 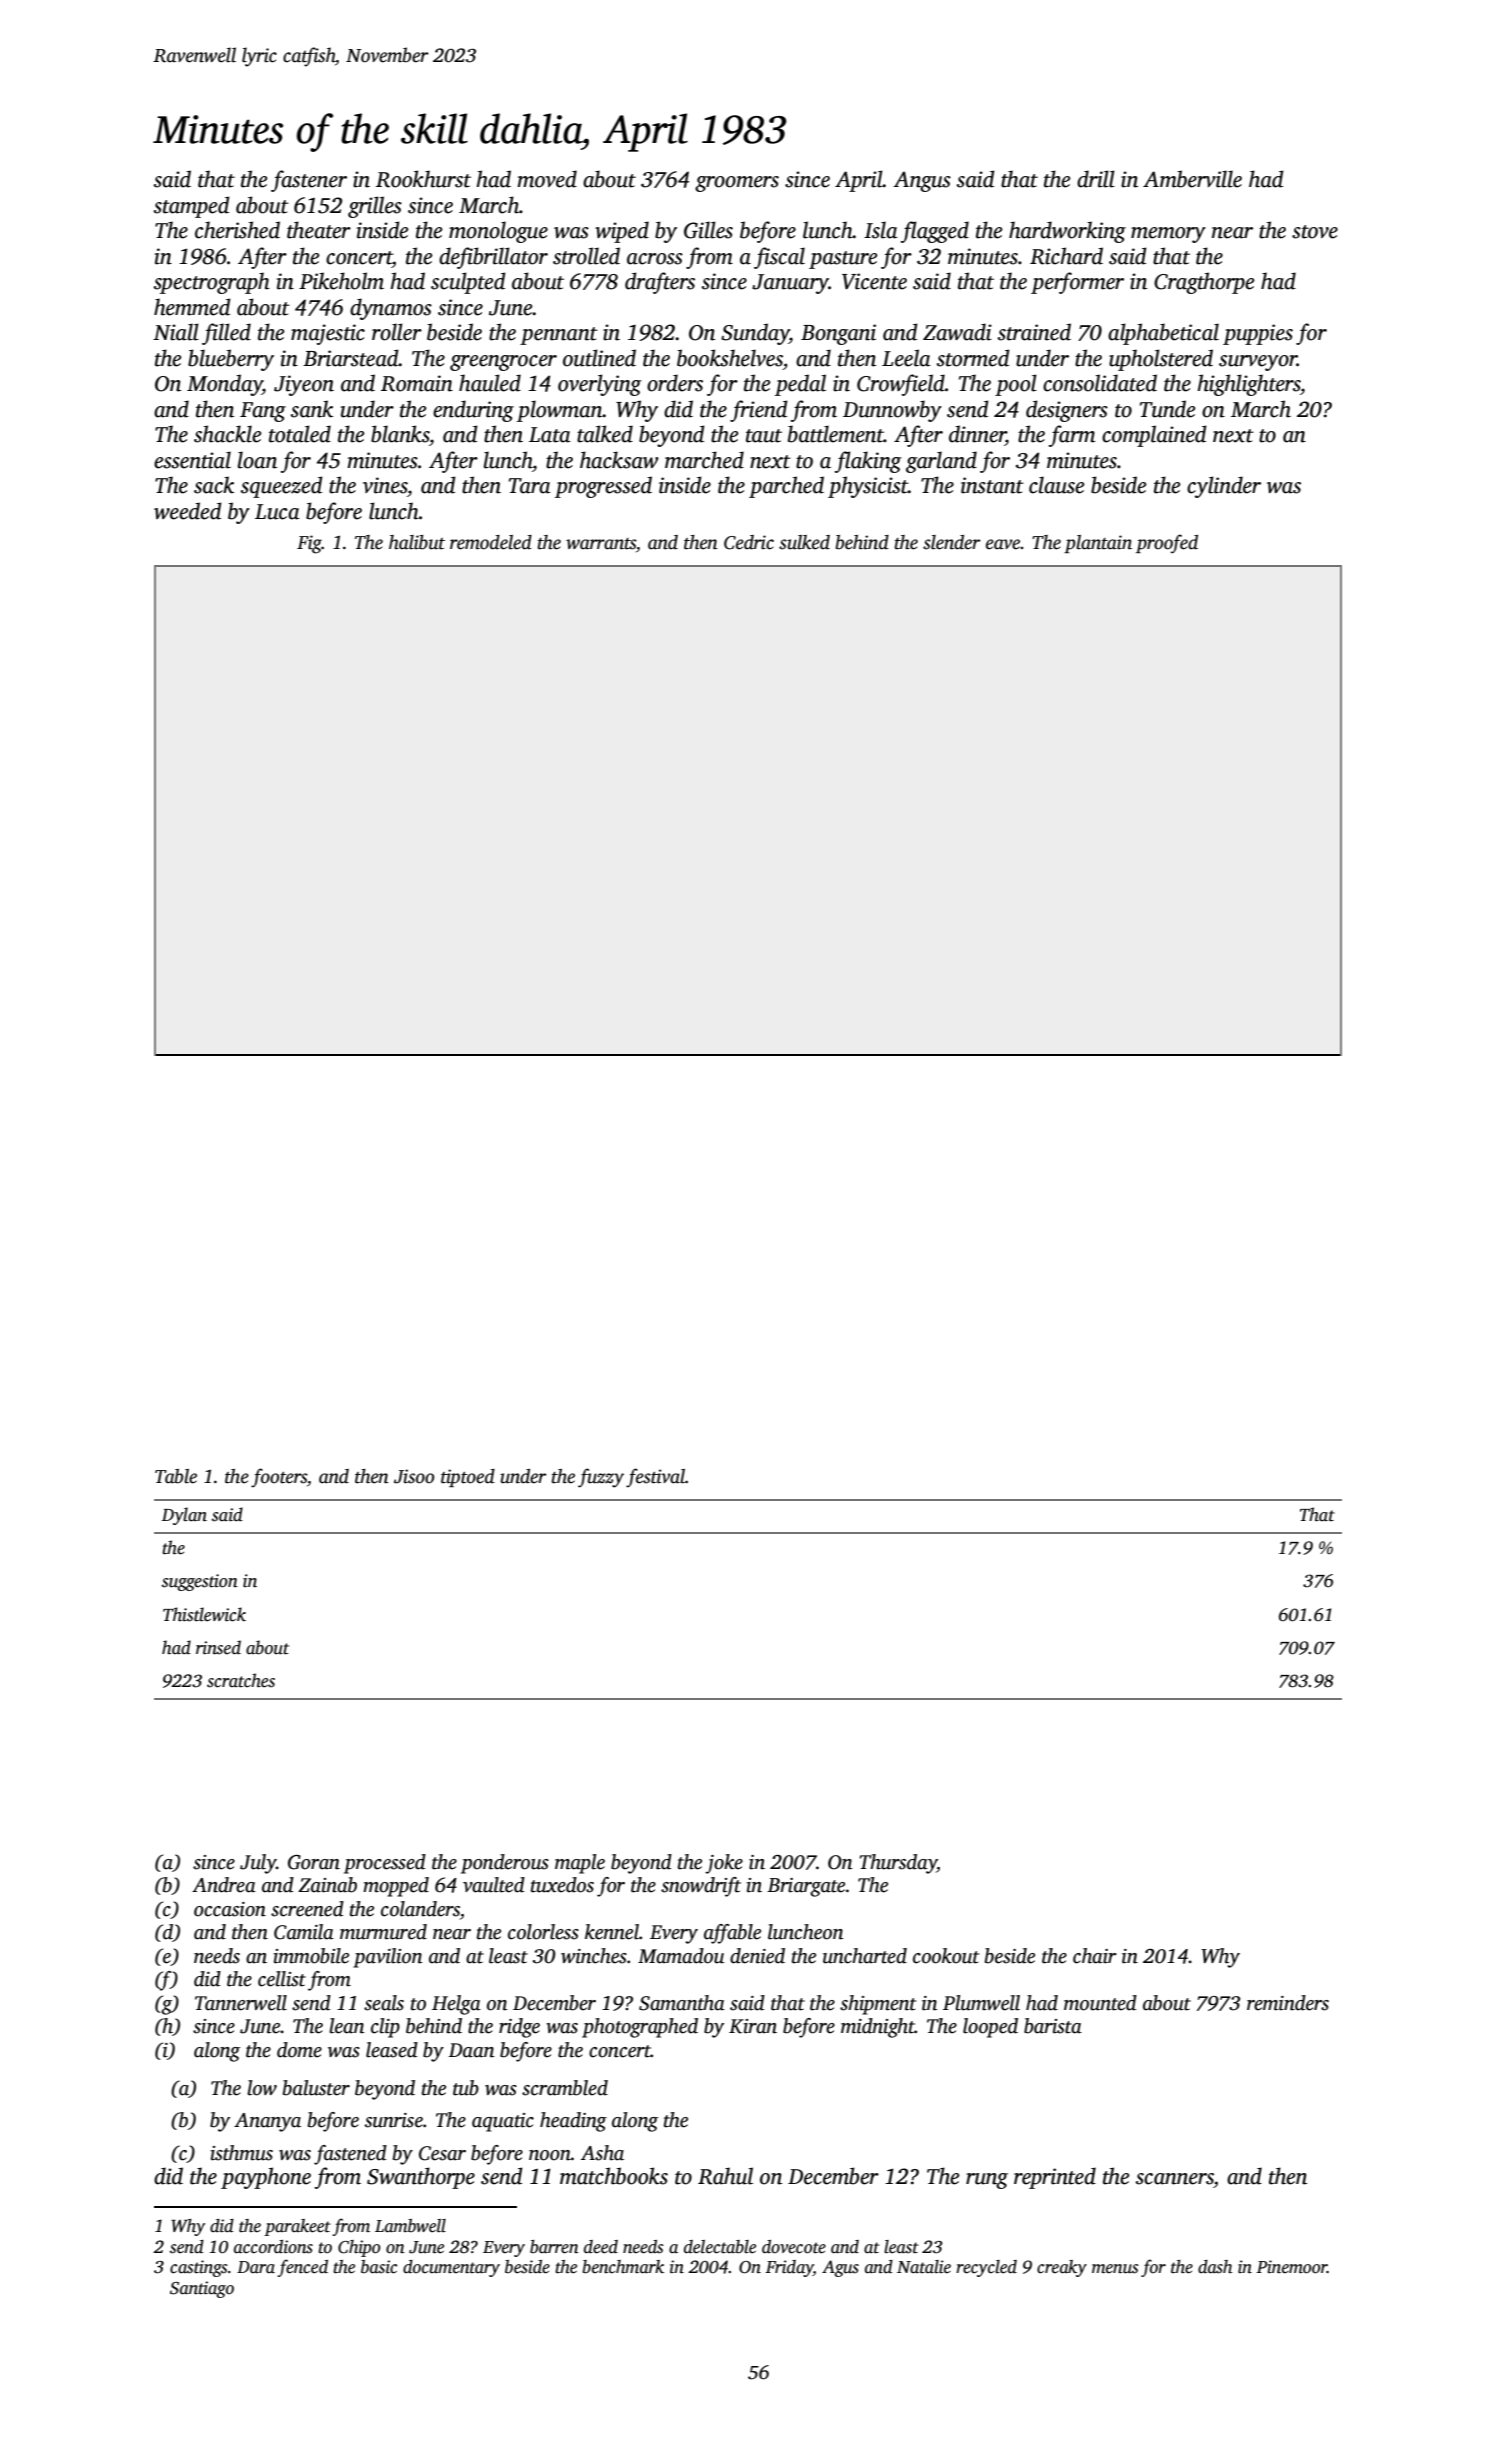 What do you see at coordinates (749, 542) in the document?
I see `Cedric` at bounding box center [749, 542].
